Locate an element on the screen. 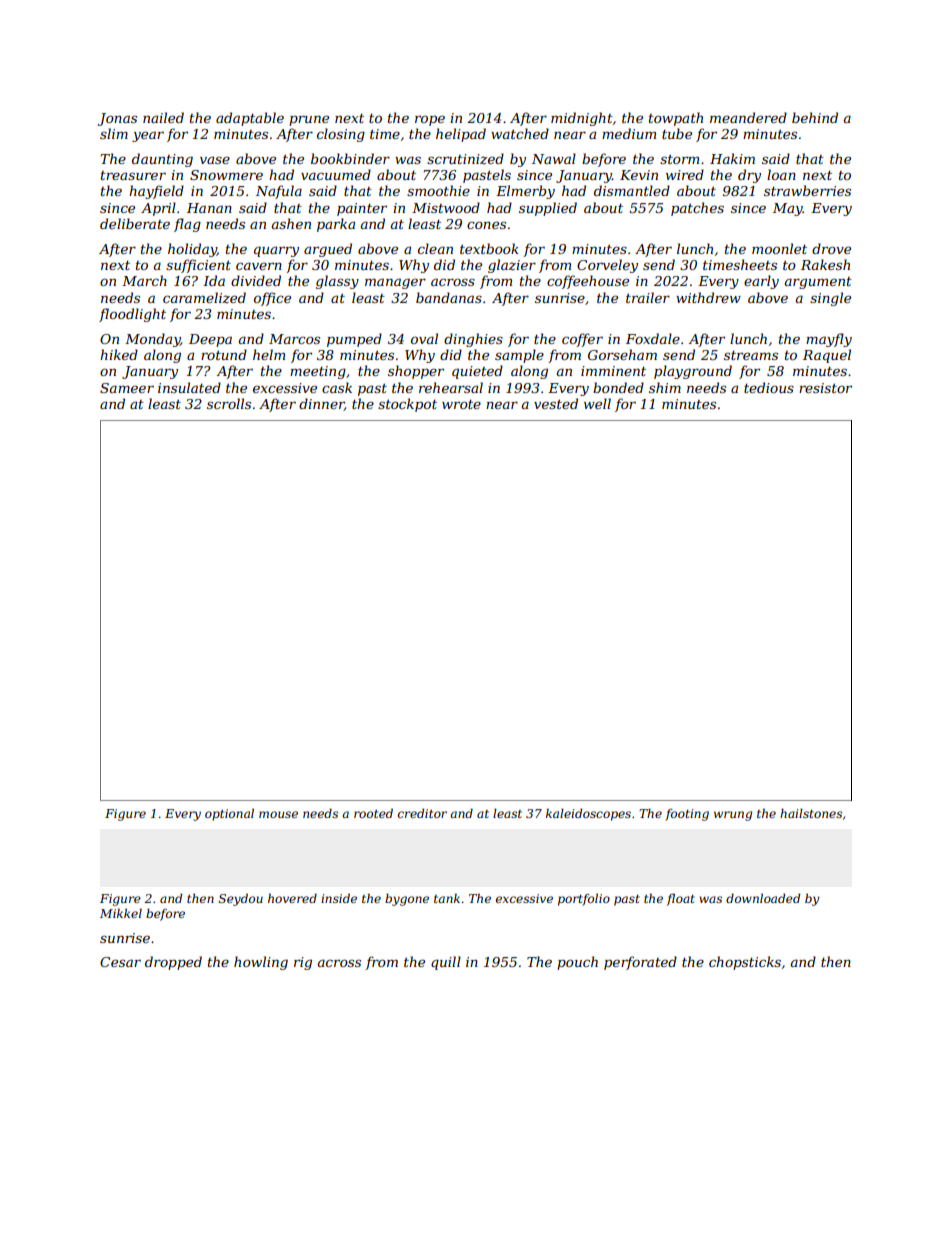  strawberries is located at coordinates (807, 190).
